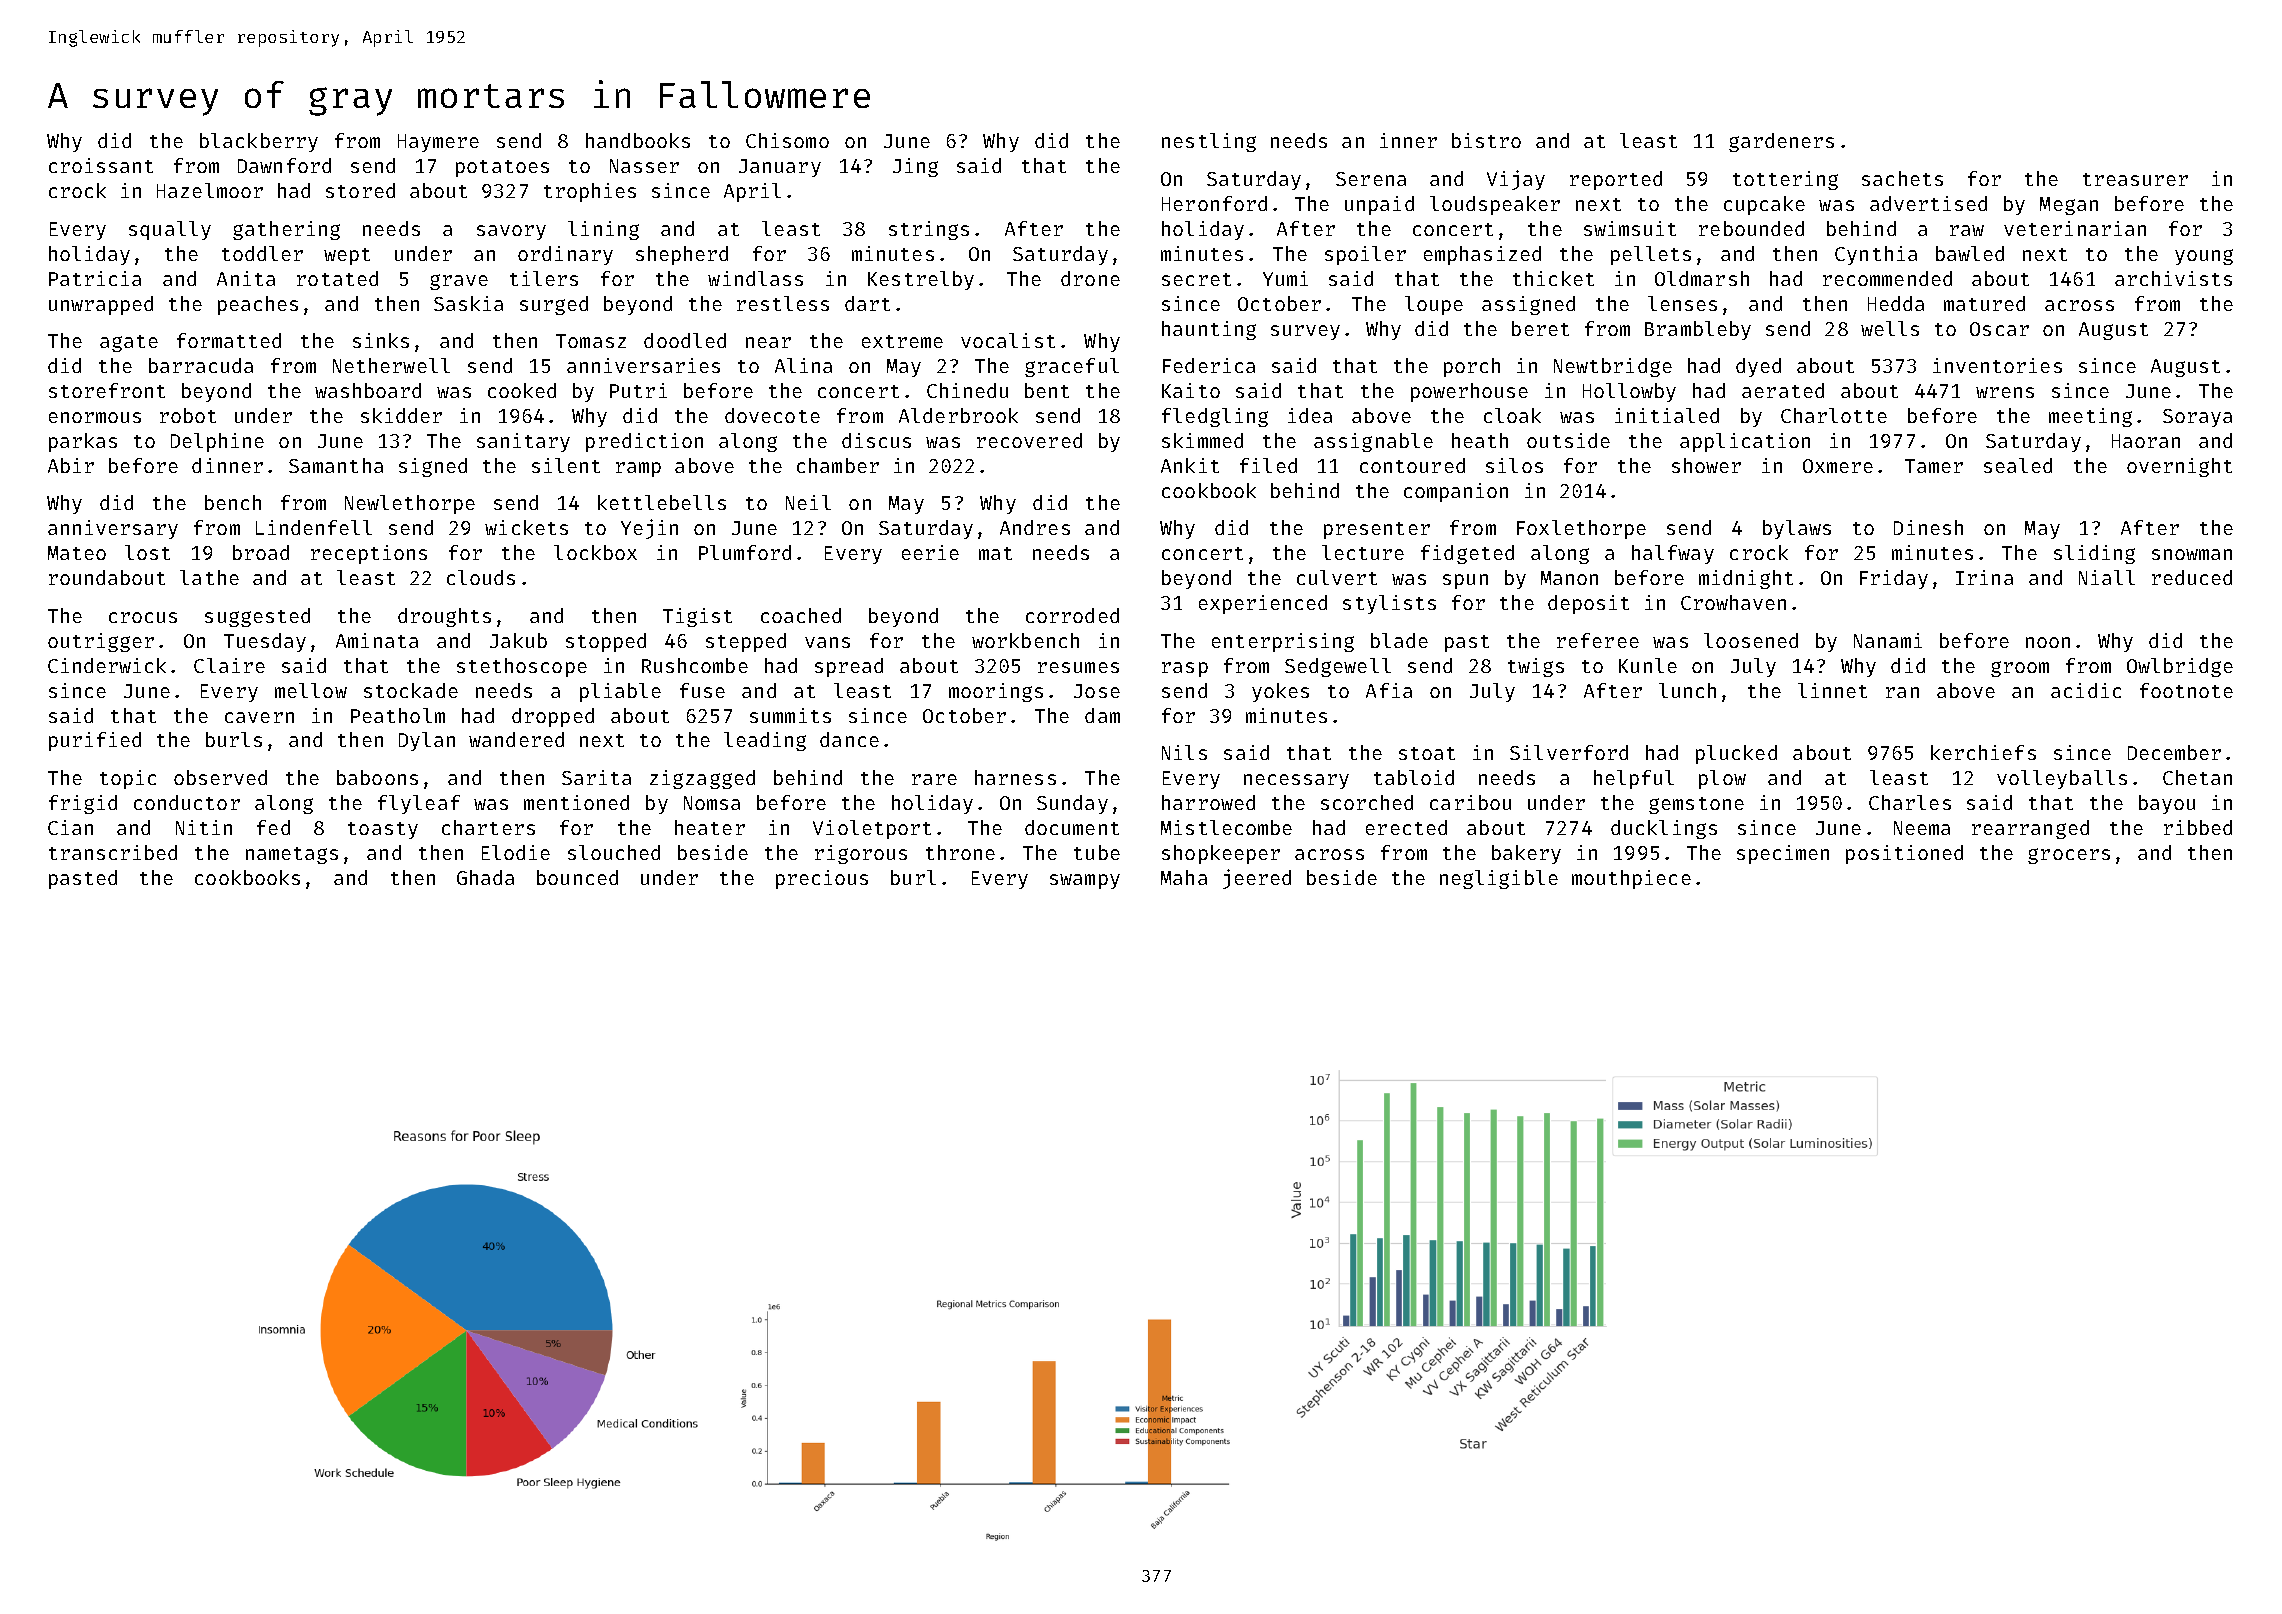 Image resolution: width=2282 pixels, height=1614 pixels. Describe the element at coordinates (1338, 667) in the screenshot. I see `Sedgewell` at that location.
